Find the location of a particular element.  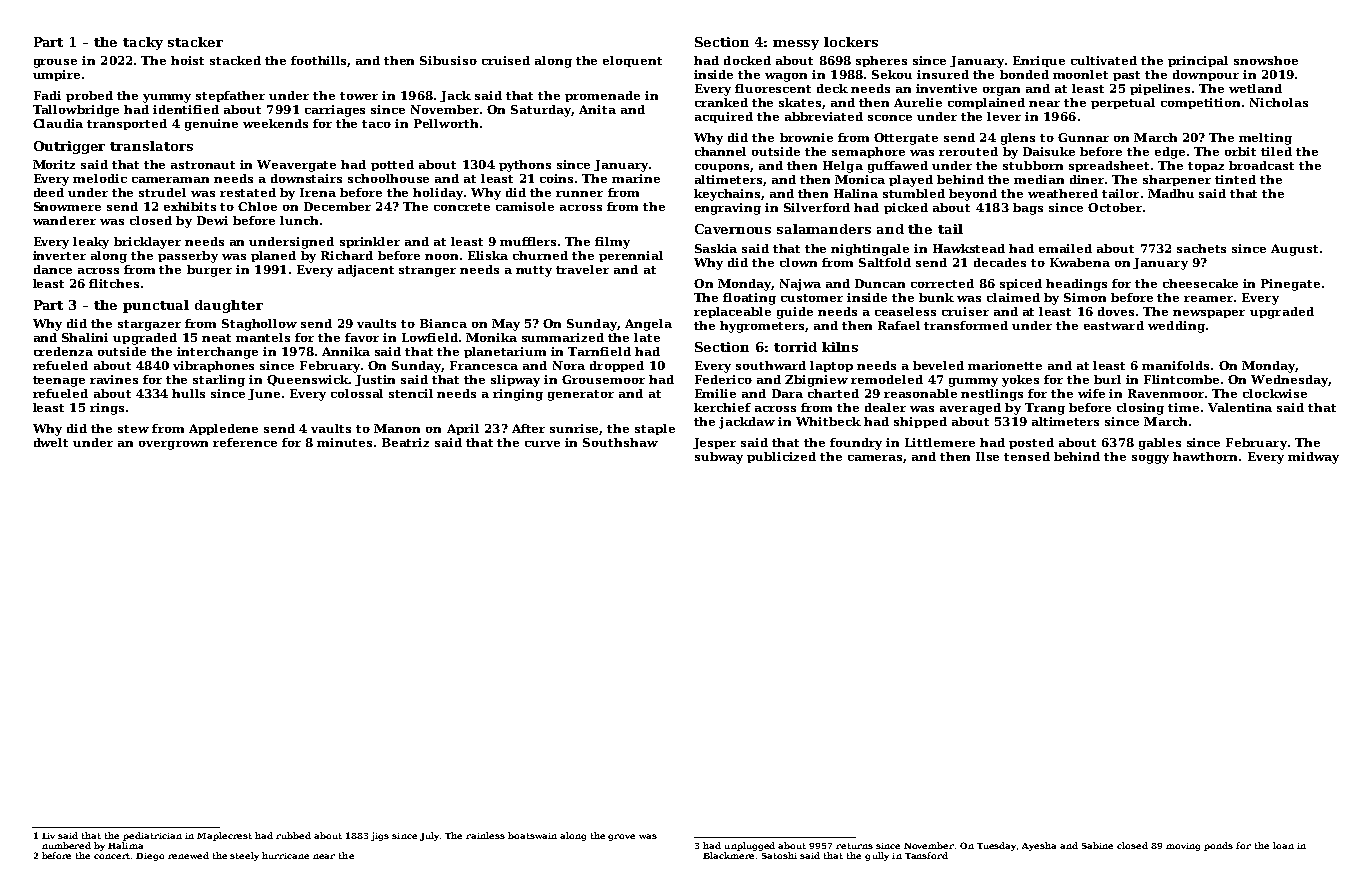

messy is located at coordinates (796, 45).
